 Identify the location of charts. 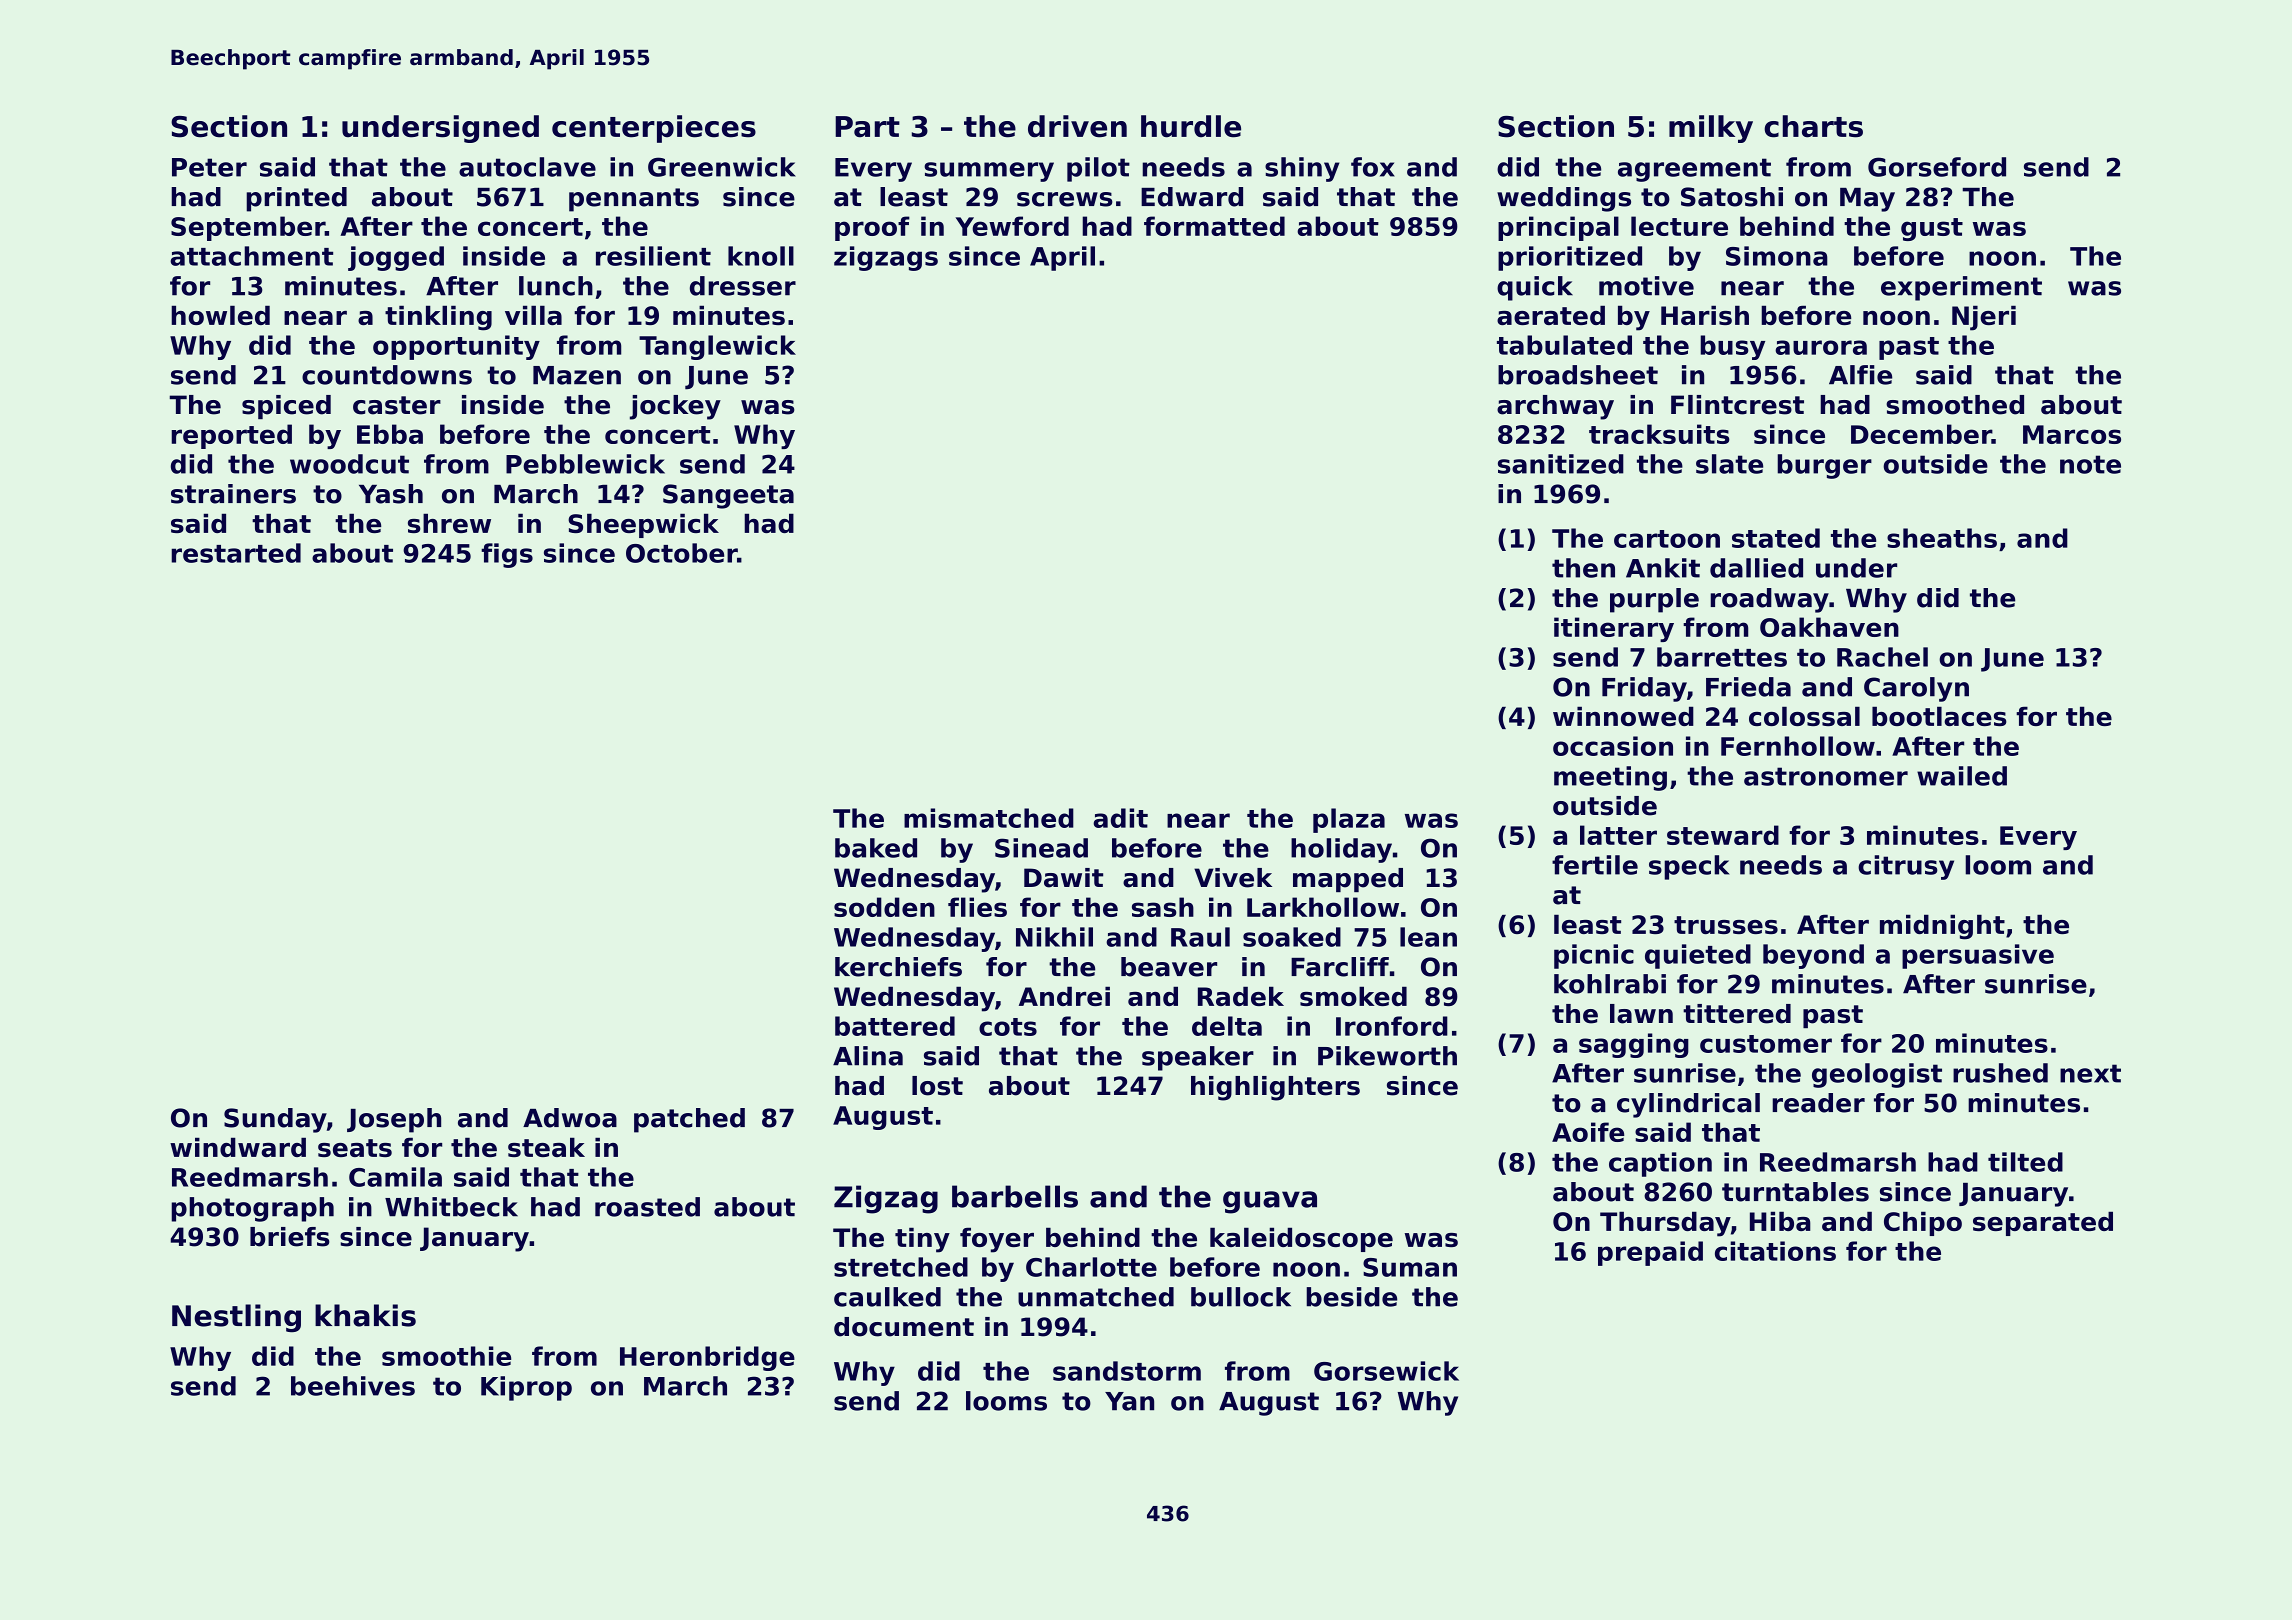
(1813, 126).
